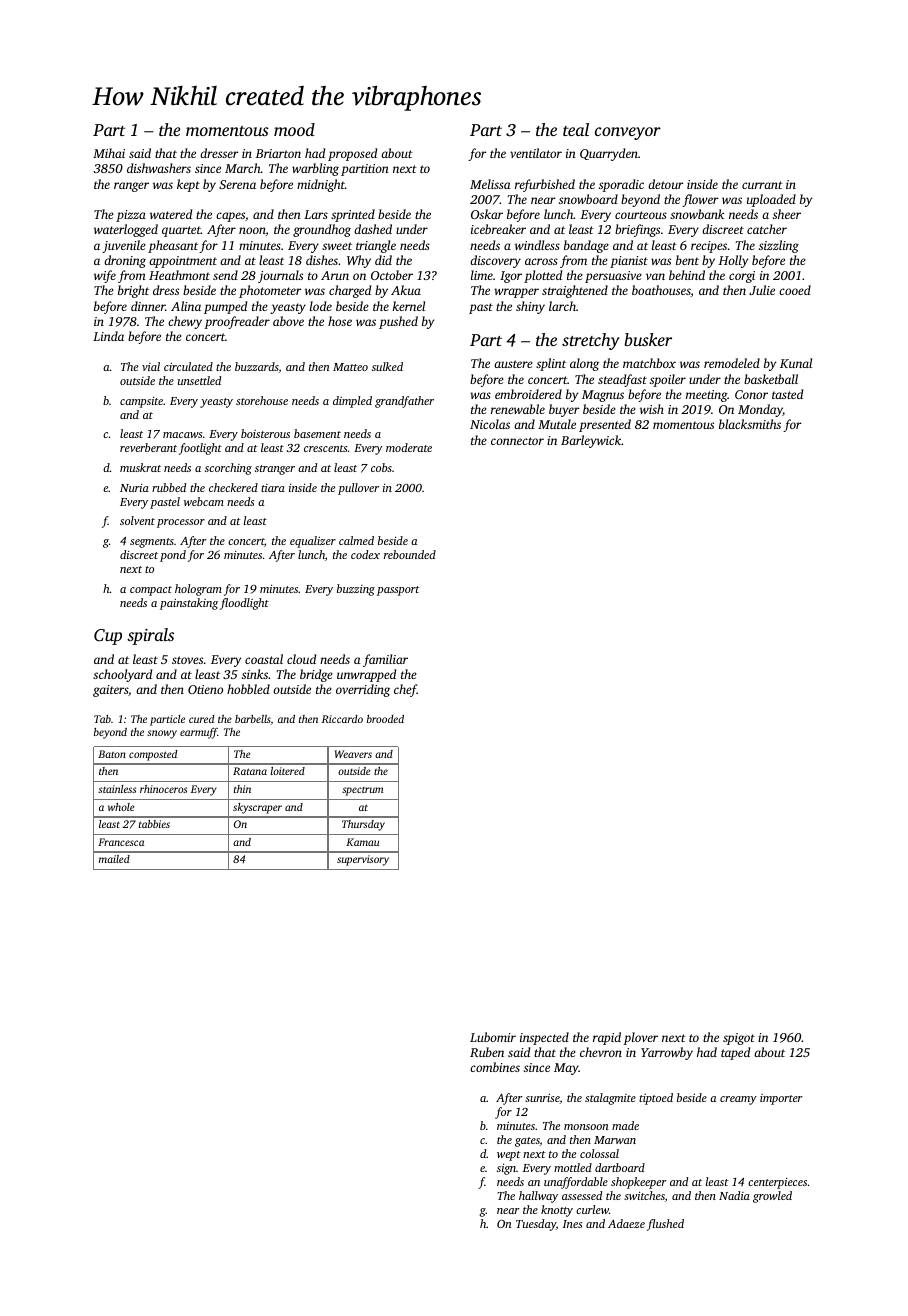 The width and height of the screenshot is (908, 1316). Describe the element at coordinates (628, 133) in the screenshot. I see `conveyor` at that location.
